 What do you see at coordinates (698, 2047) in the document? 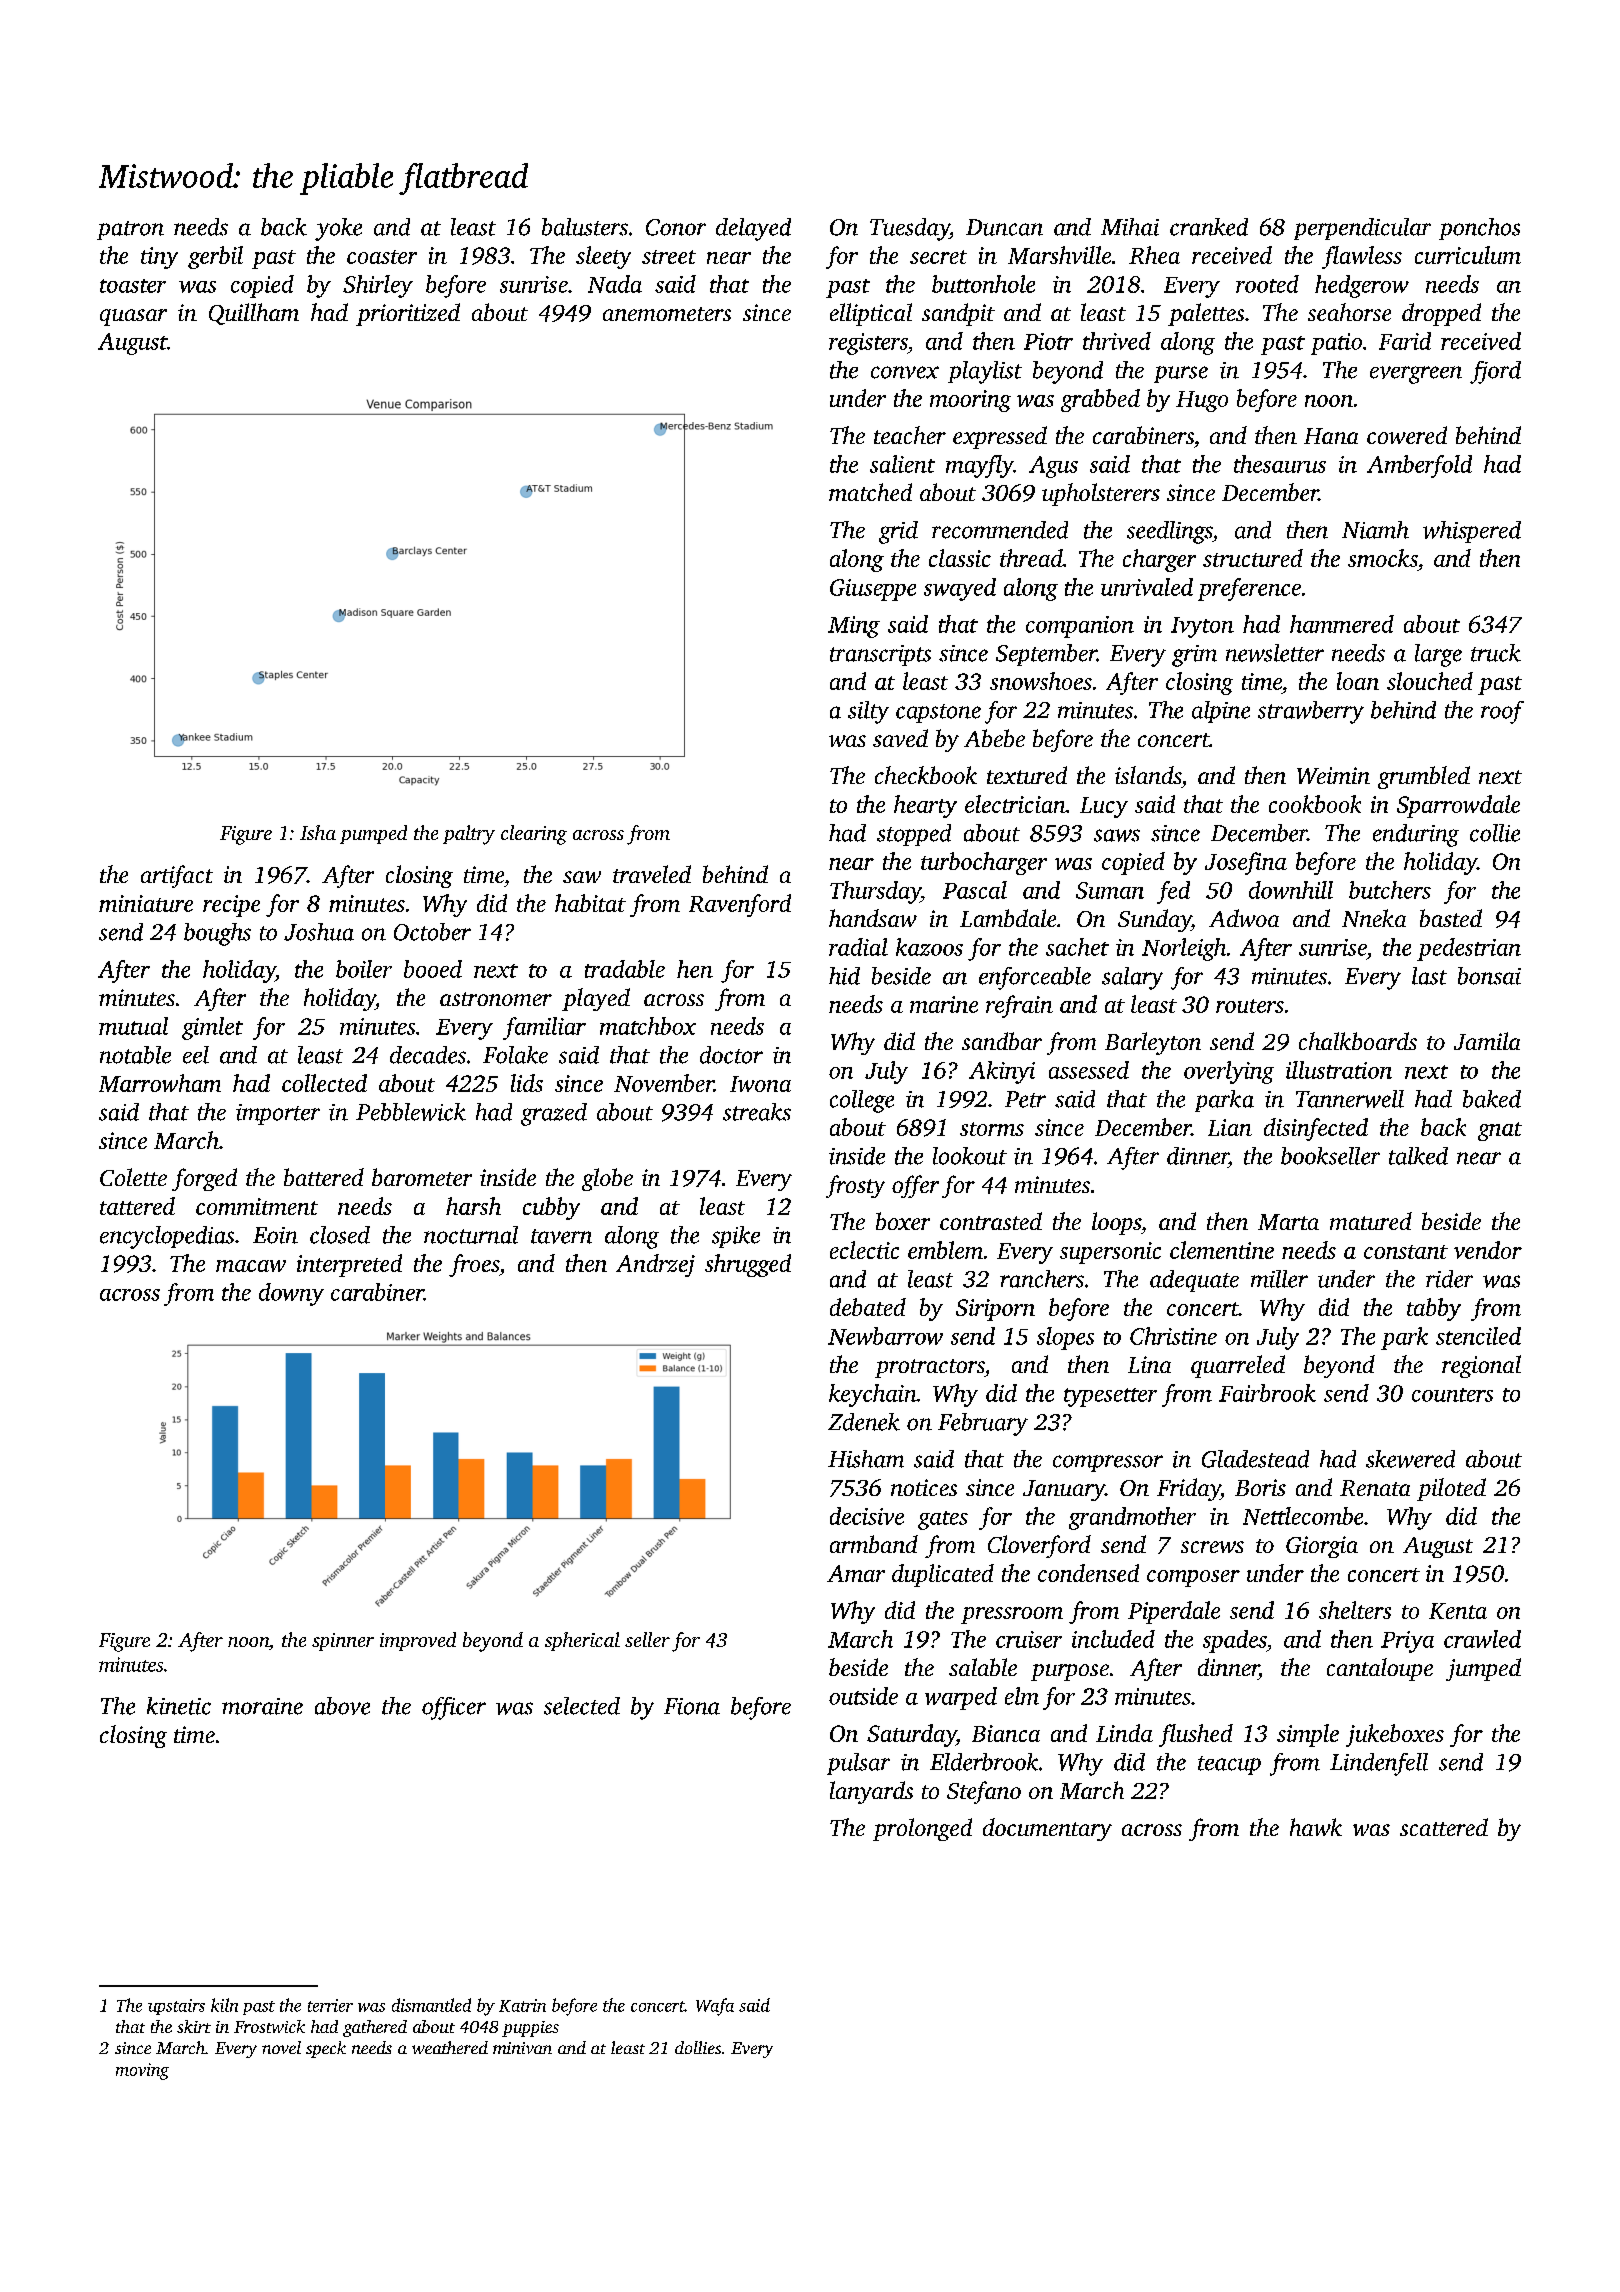
I see `dollies` at bounding box center [698, 2047].
